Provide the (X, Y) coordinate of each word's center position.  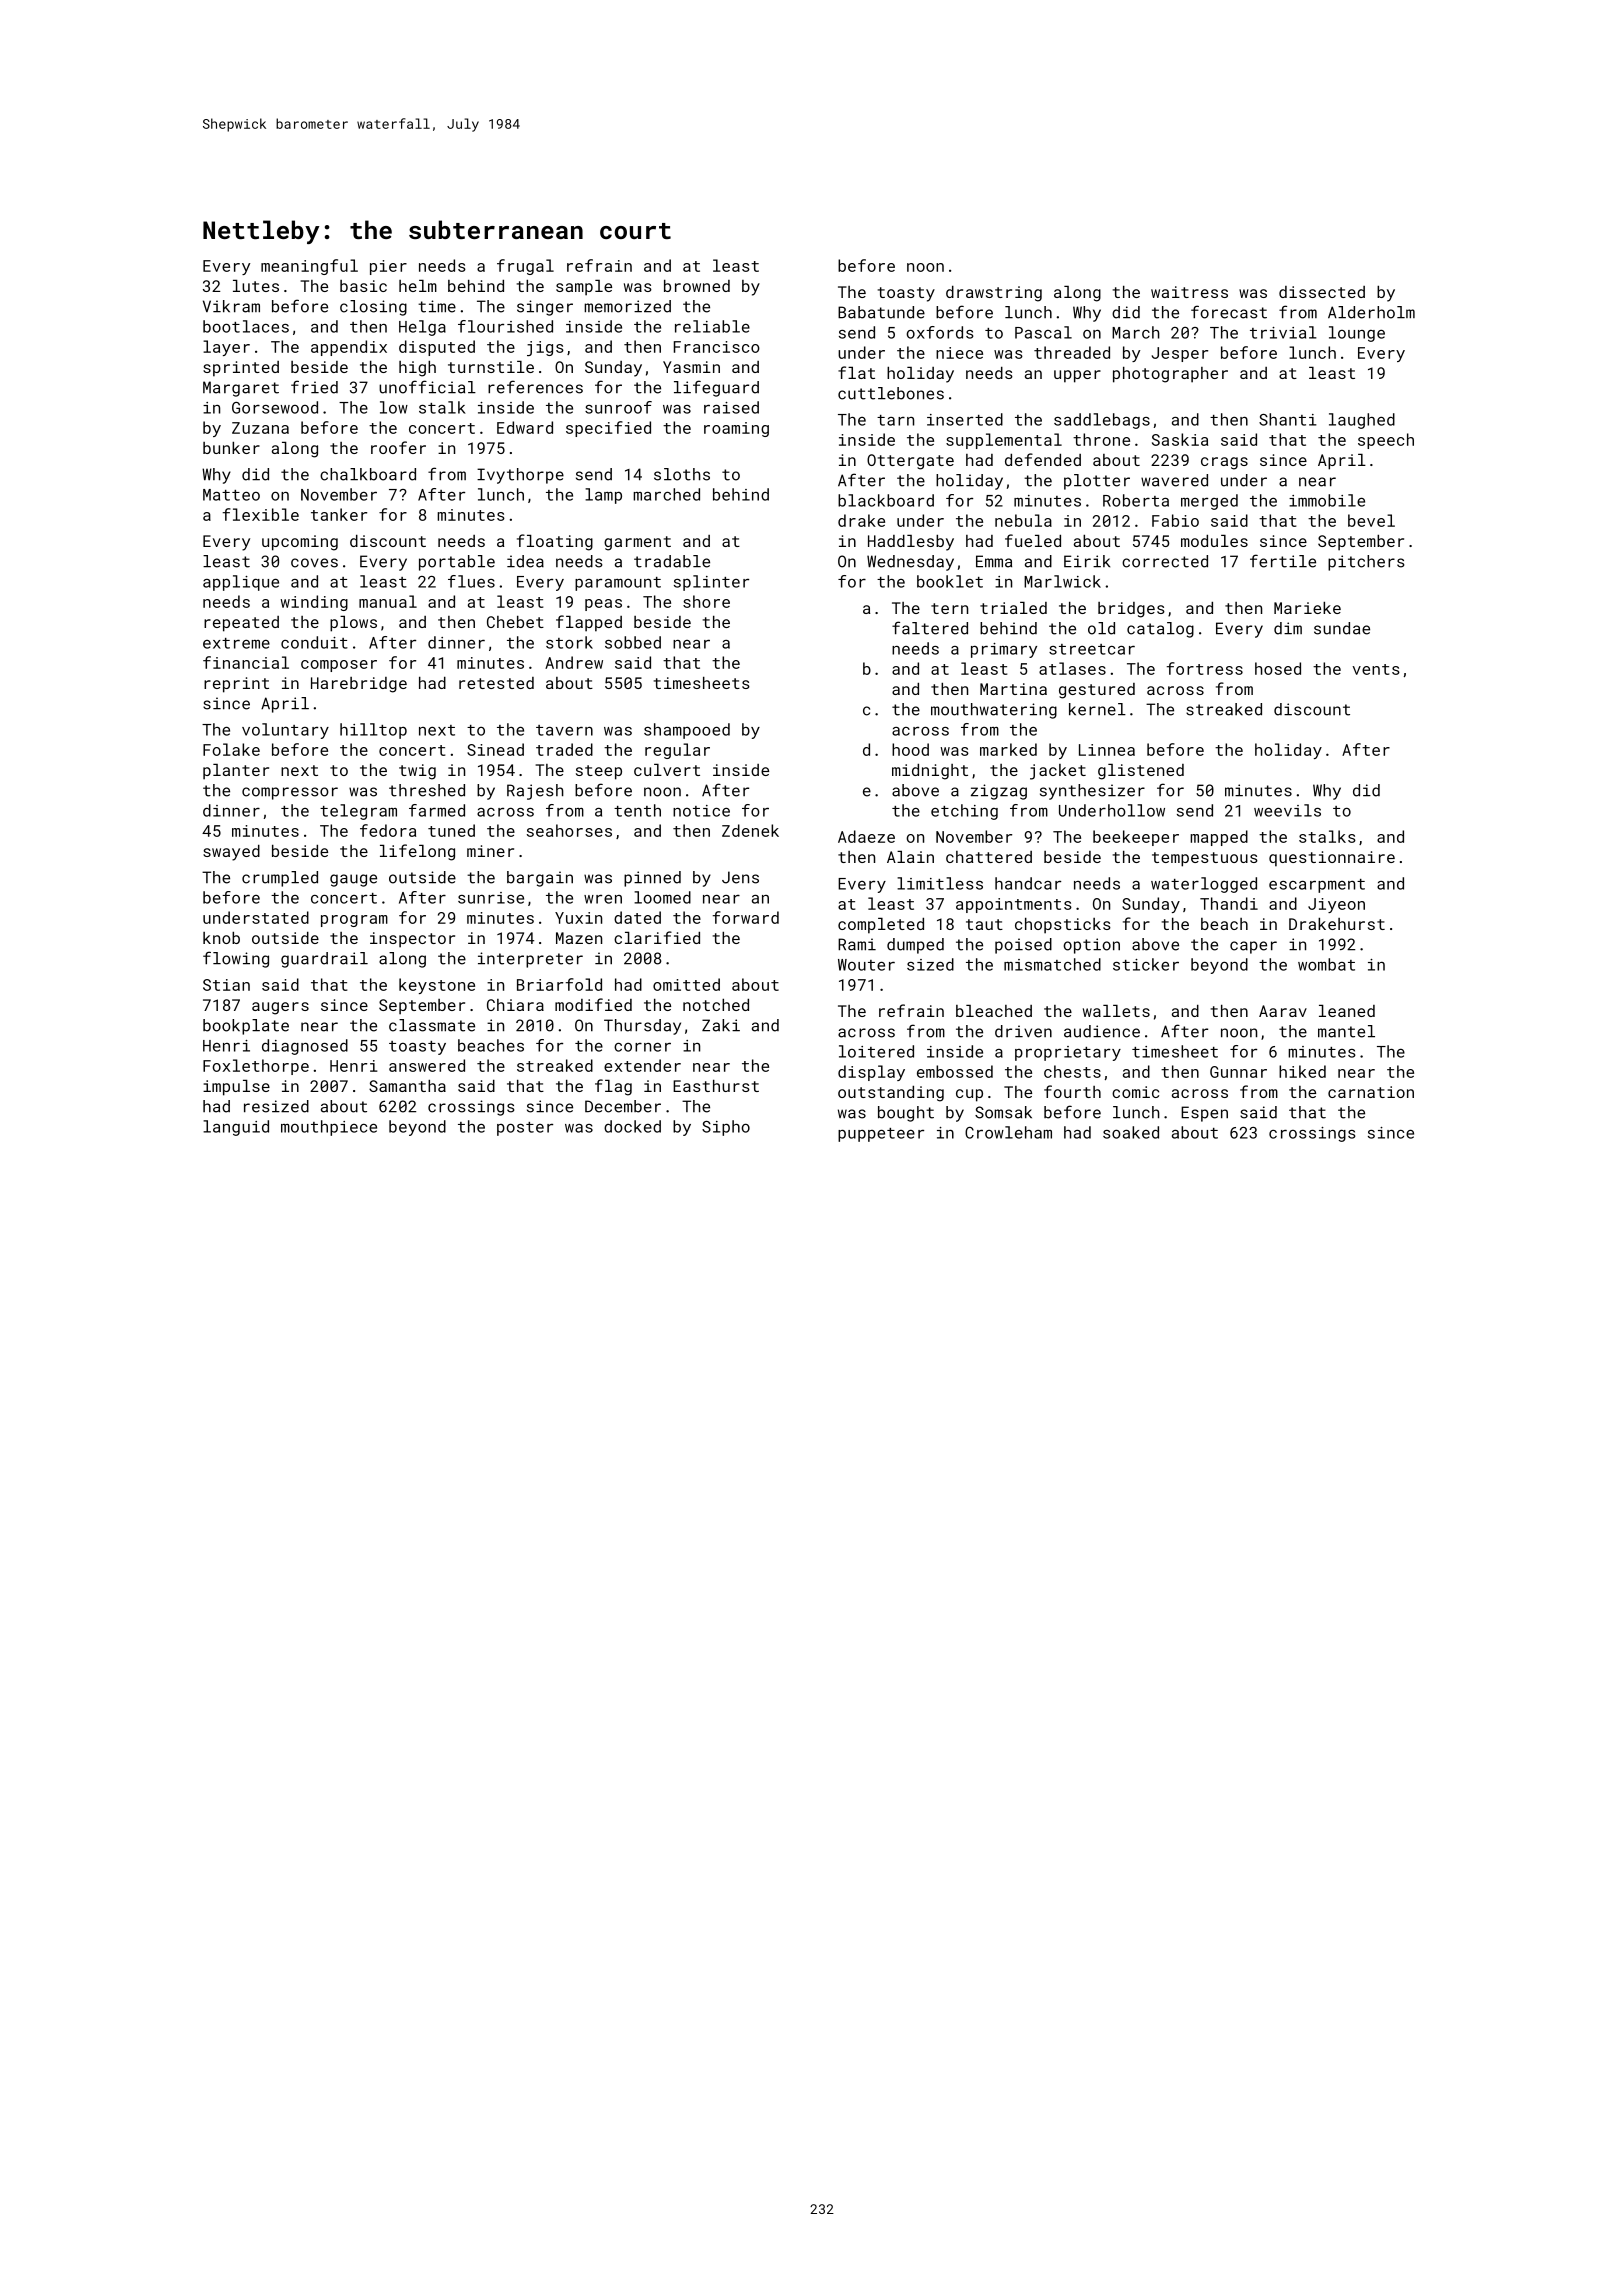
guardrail (324, 960)
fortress (1205, 668)
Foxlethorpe (256, 1067)
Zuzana (260, 428)
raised (731, 407)
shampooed (687, 731)
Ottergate (910, 462)
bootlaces (246, 326)
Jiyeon (1336, 905)
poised (1023, 946)
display (871, 1073)
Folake (231, 749)
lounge (1357, 334)
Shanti (1288, 419)
